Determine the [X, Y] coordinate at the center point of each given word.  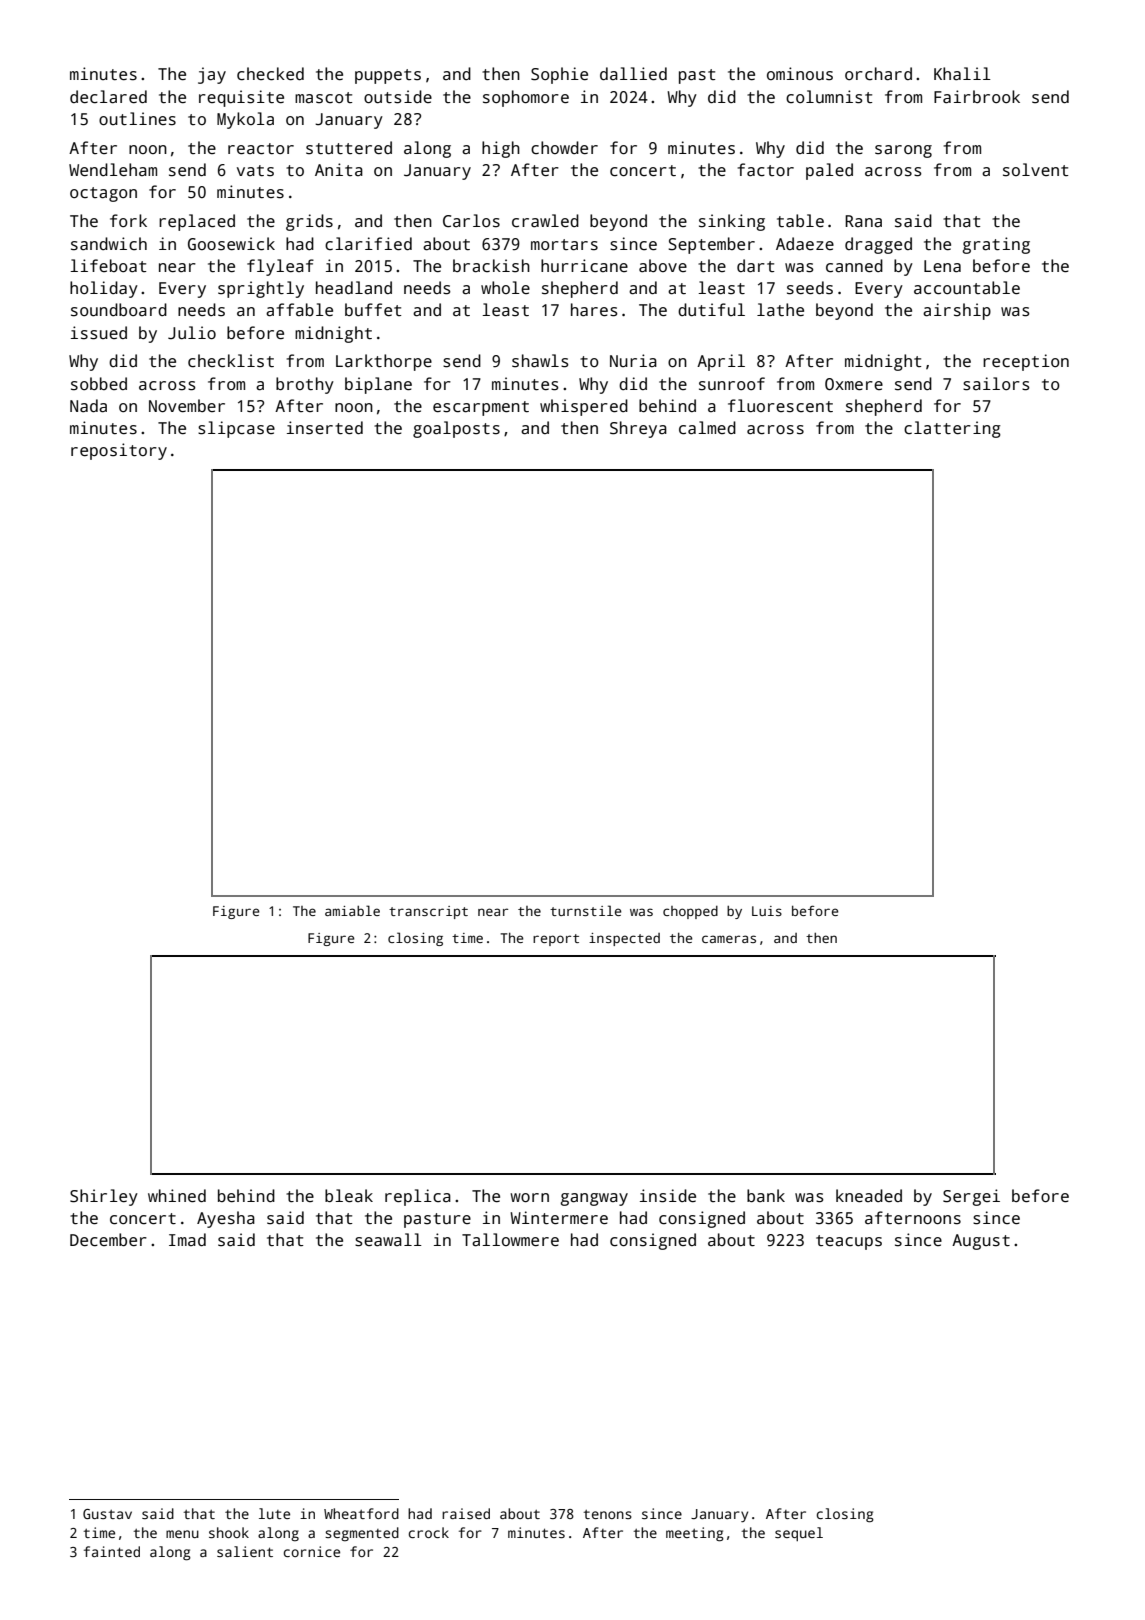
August [981, 1242]
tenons [607, 1514]
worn [530, 1197]
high [501, 149]
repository [119, 451]
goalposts [456, 429]
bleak [349, 1195]
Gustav [107, 1514]
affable [299, 310]
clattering [952, 429]
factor [766, 170]
